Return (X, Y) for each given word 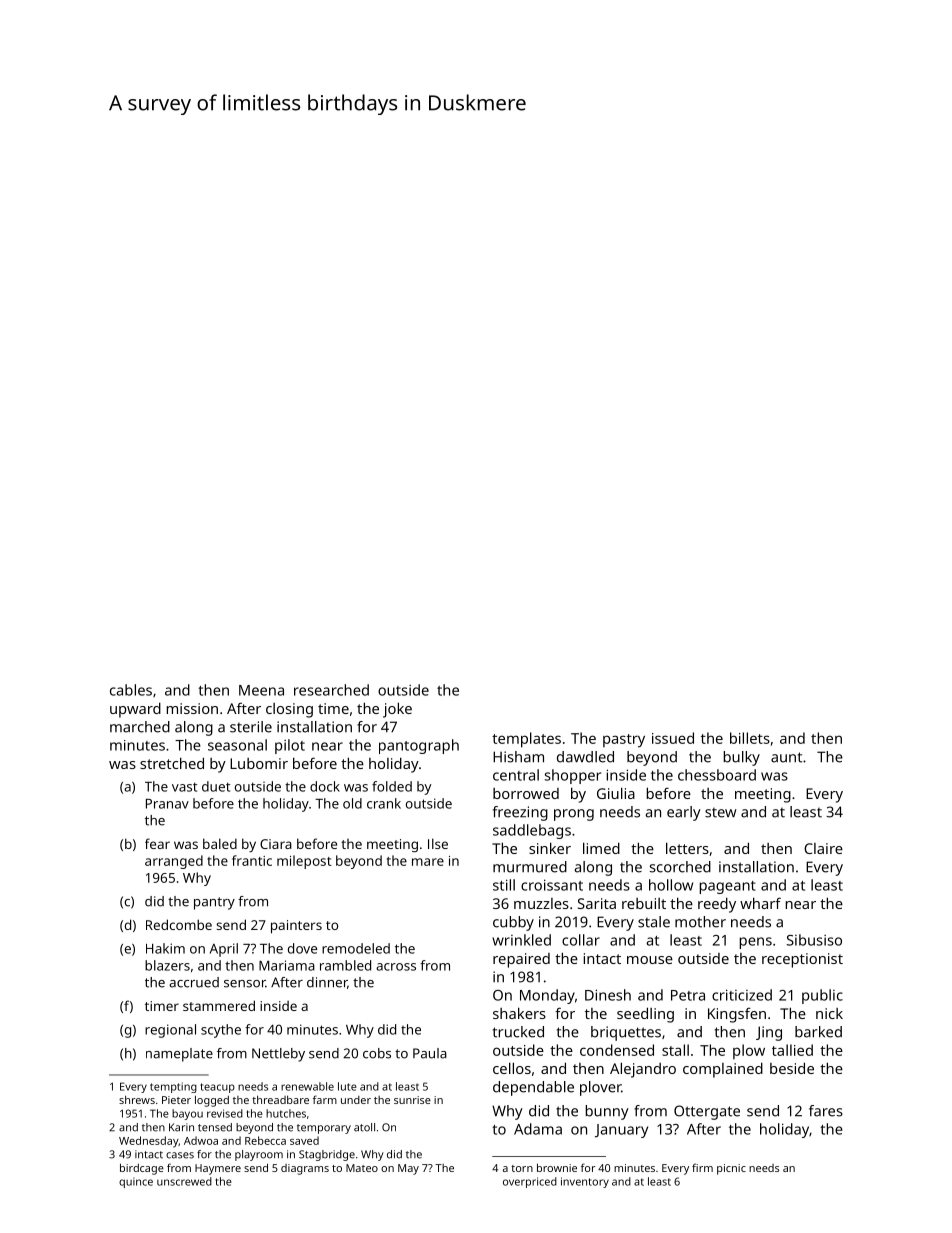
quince (136, 1182)
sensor (245, 984)
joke (397, 710)
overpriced (530, 1182)
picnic (731, 1169)
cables (131, 690)
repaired (521, 960)
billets (750, 738)
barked (818, 1032)
